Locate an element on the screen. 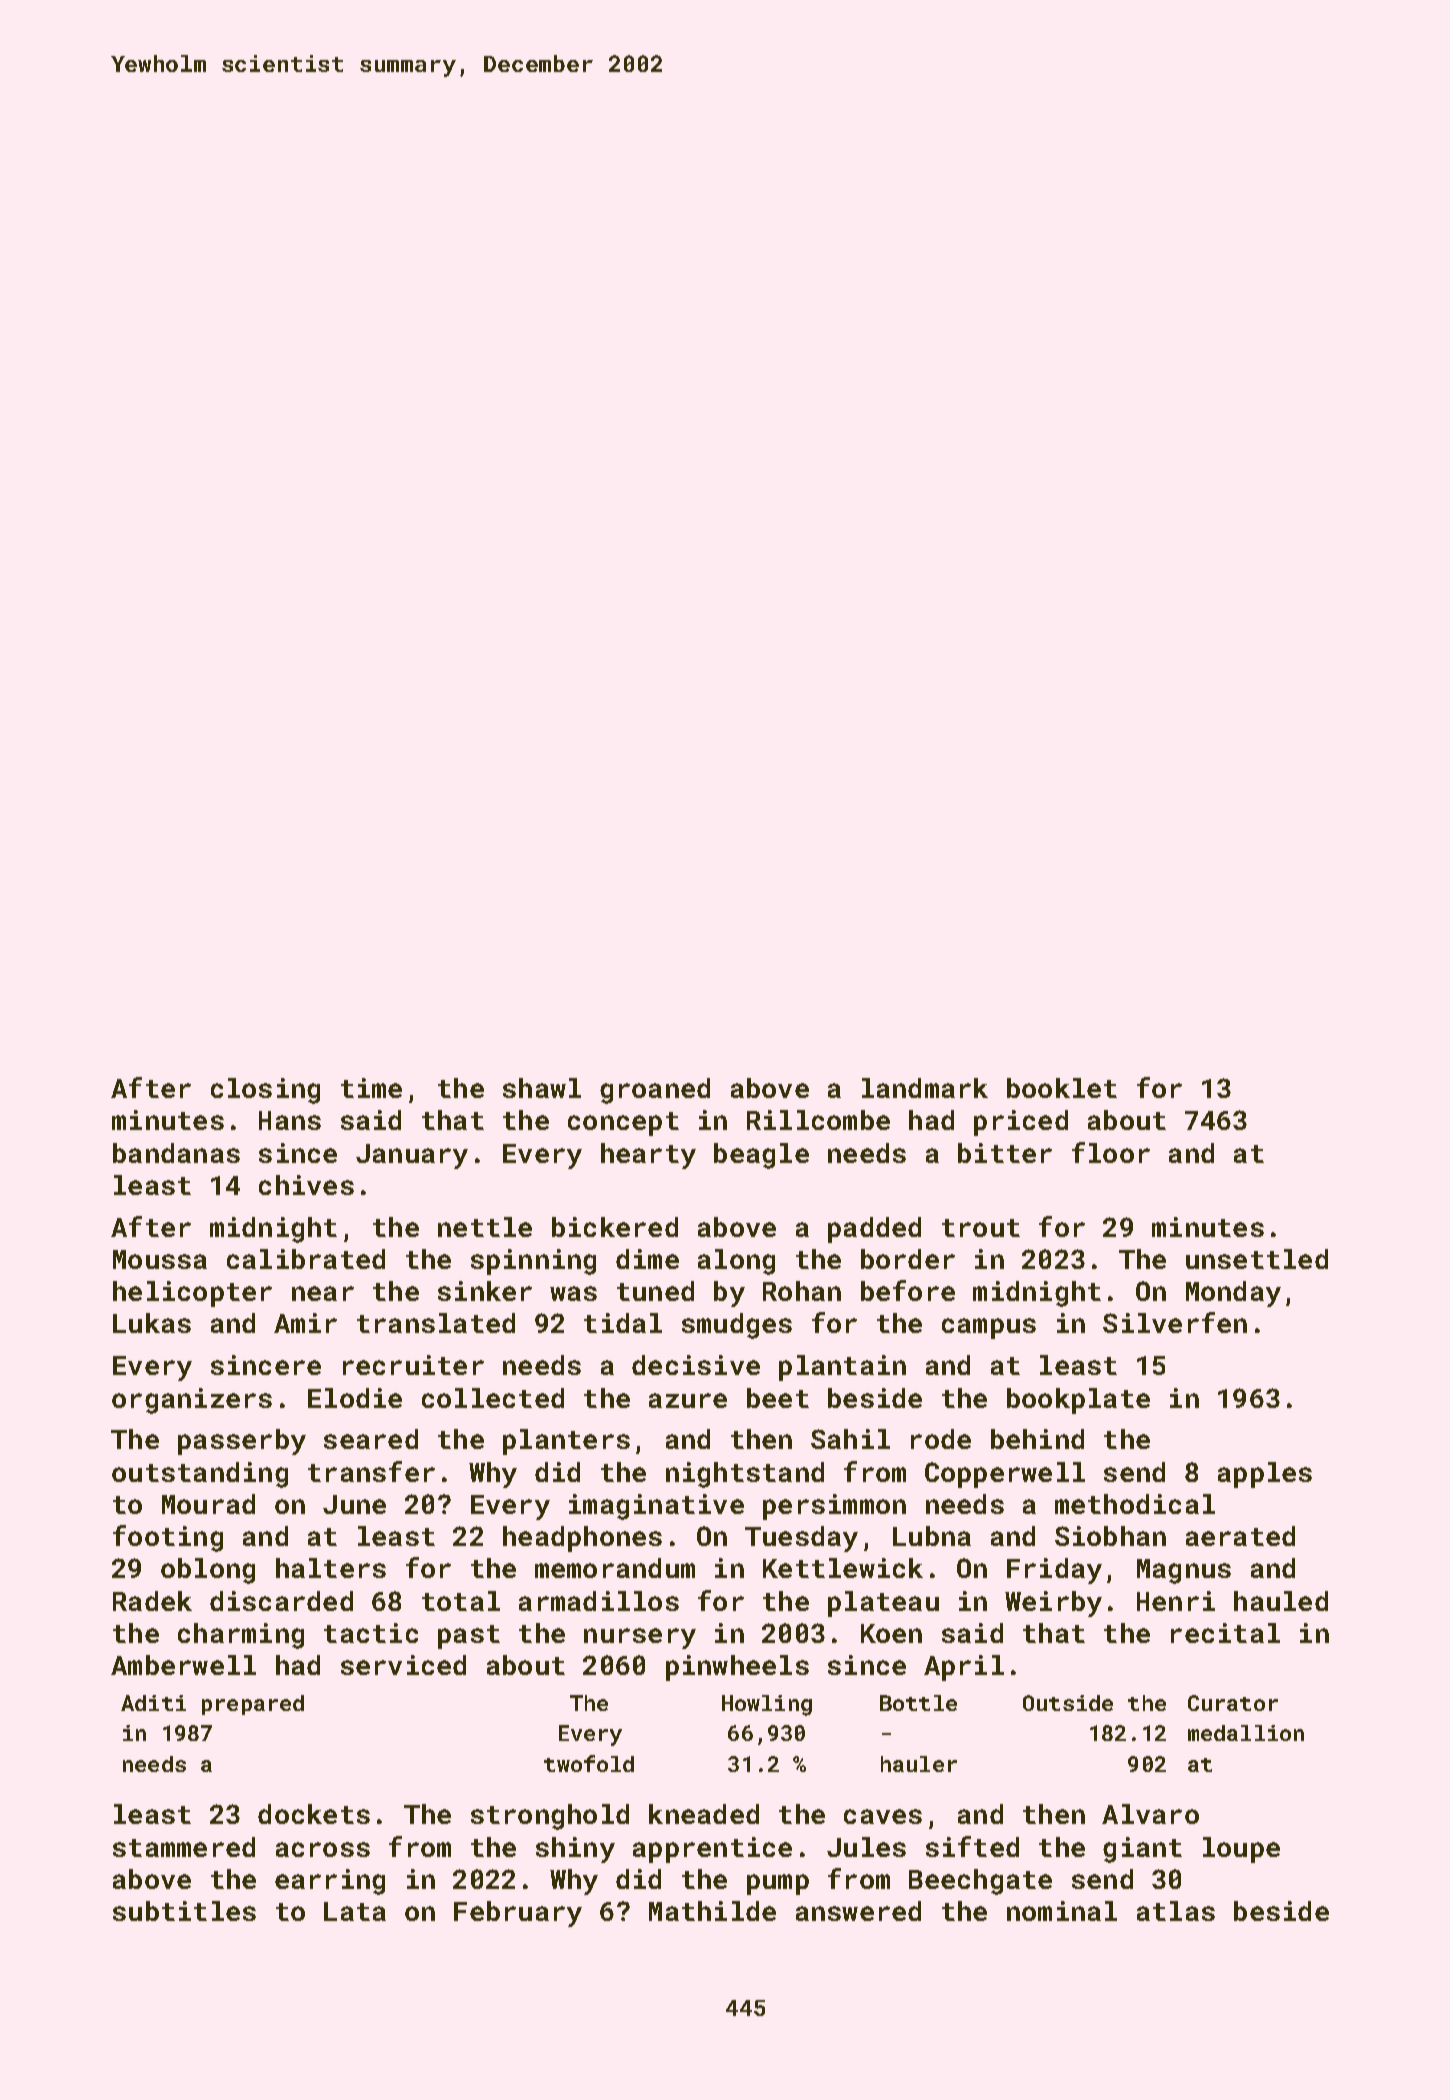  closing is located at coordinates (265, 1091).
